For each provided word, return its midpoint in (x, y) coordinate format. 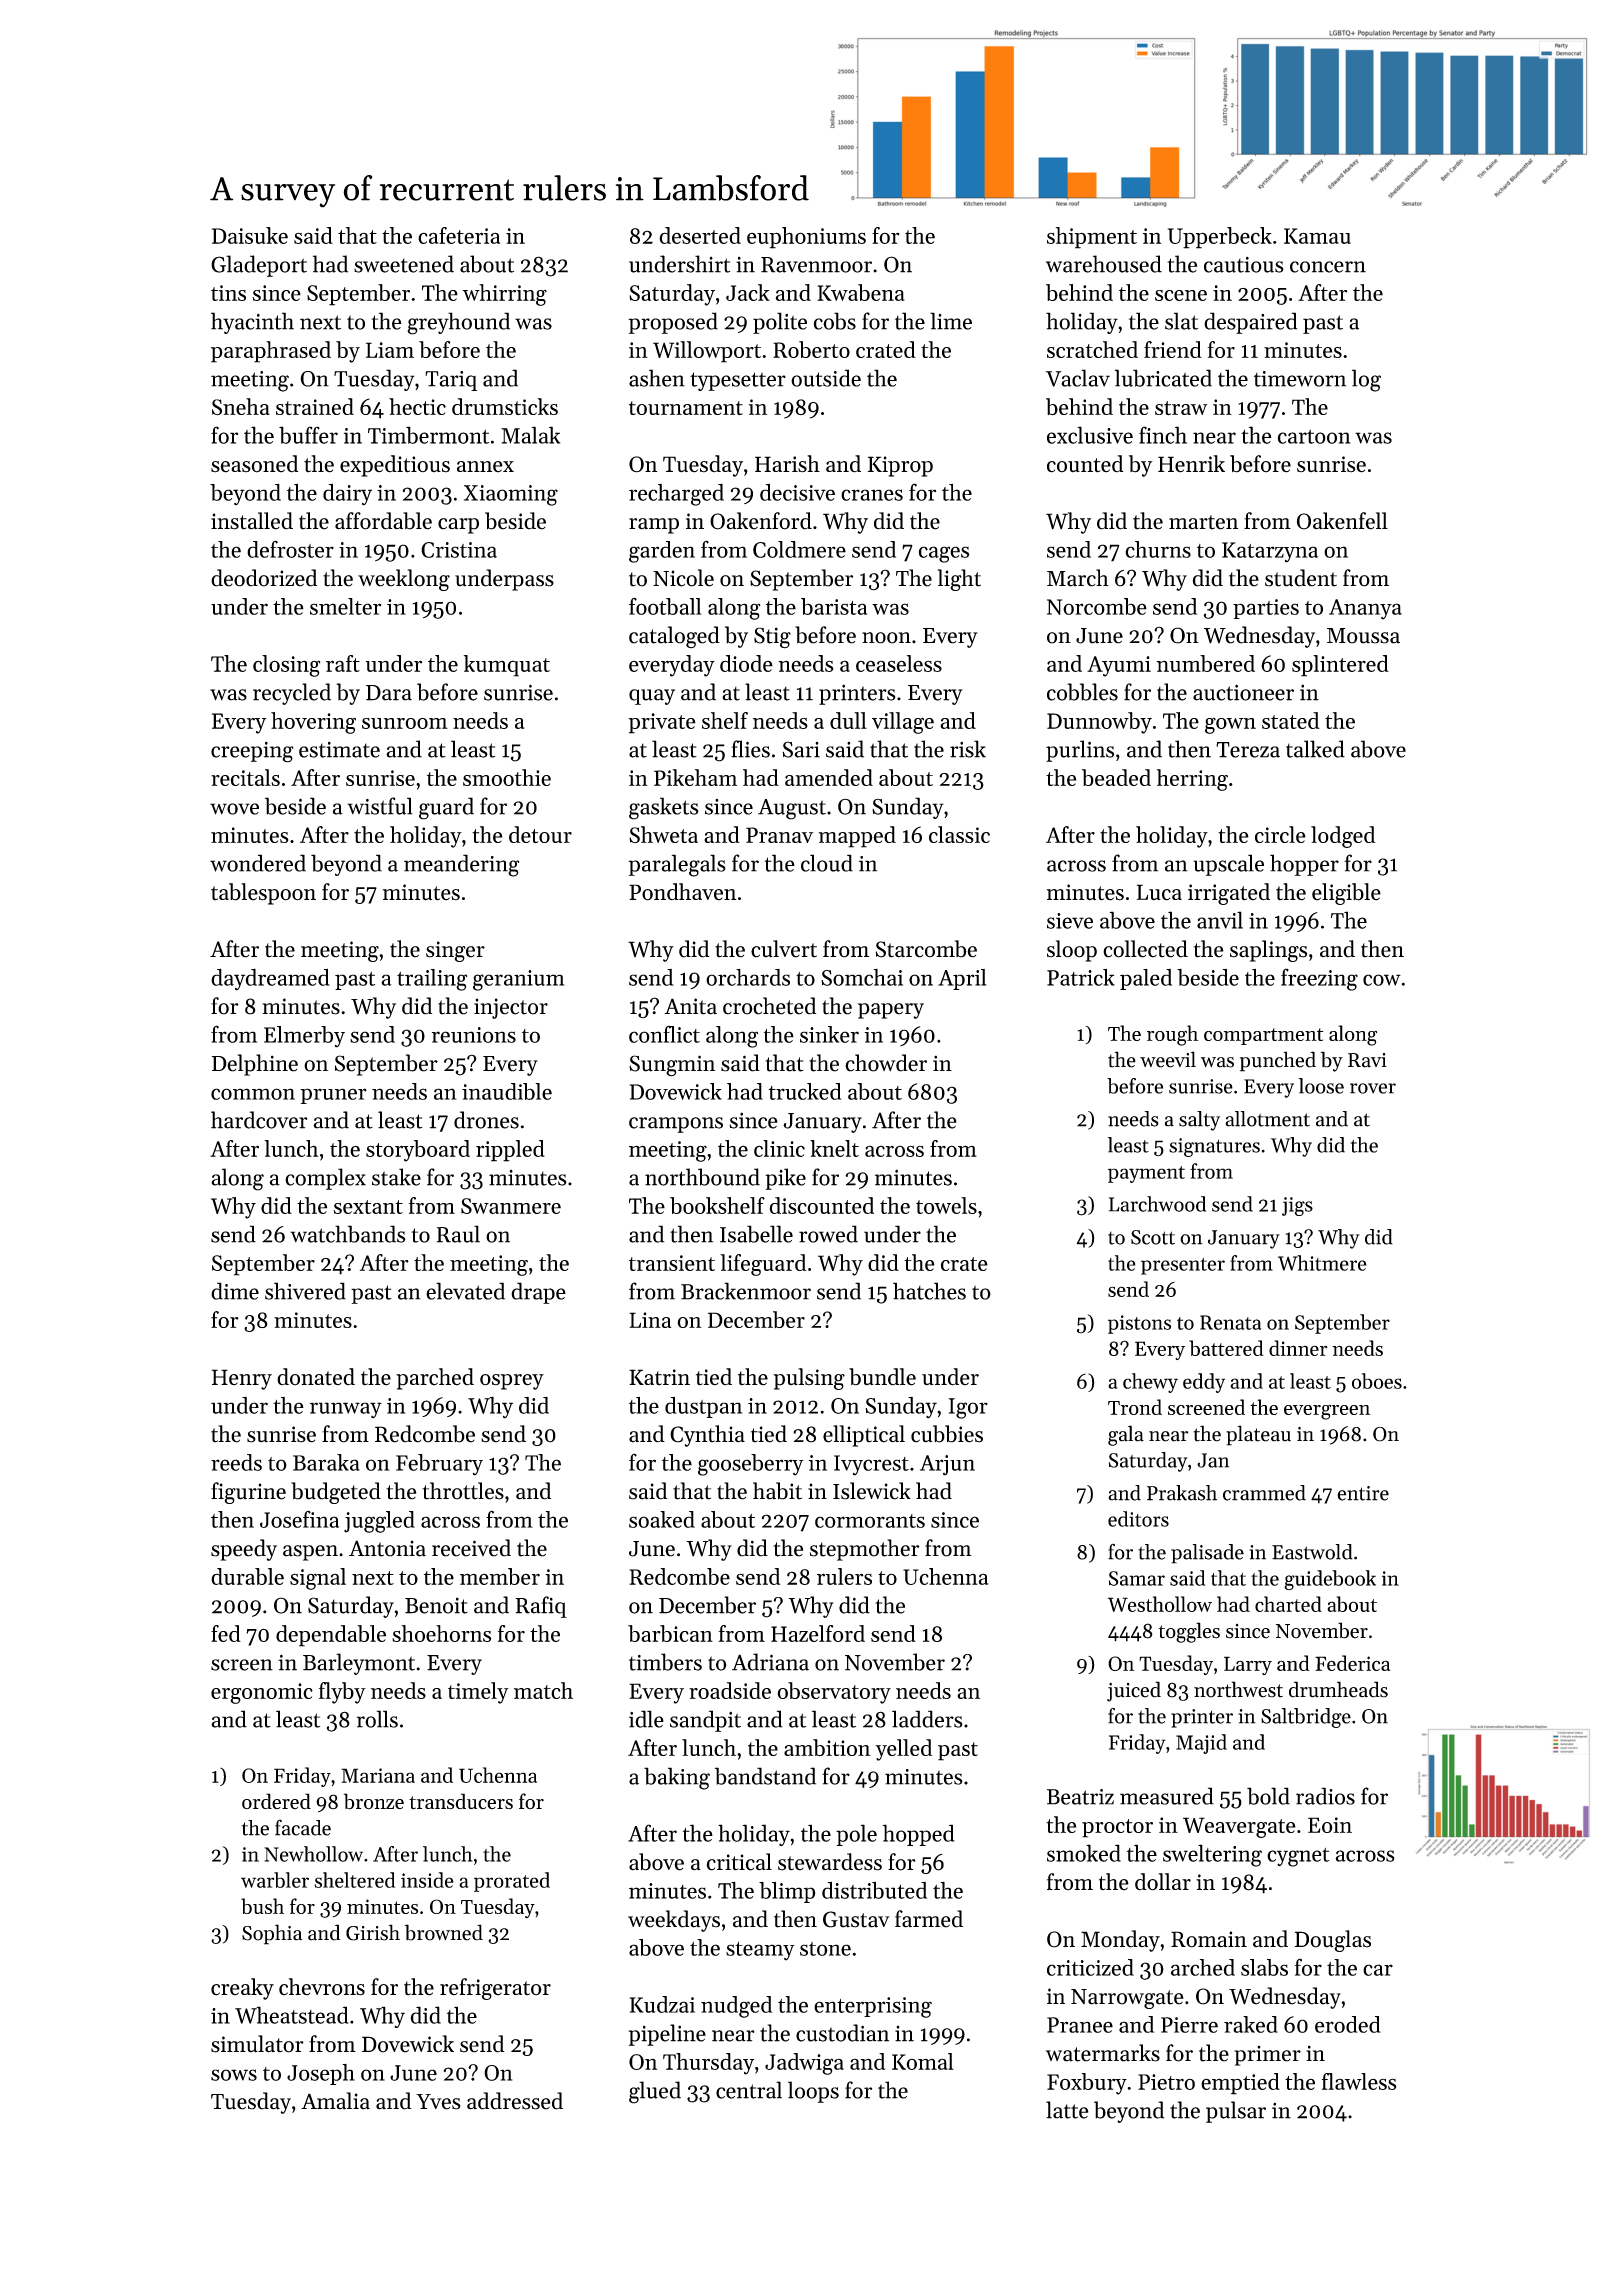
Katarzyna (1270, 552)
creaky (242, 1989)
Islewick (872, 1491)
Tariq (451, 381)
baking (677, 1778)
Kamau (1317, 236)
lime (951, 321)
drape (538, 1293)
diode (746, 663)
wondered (258, 863)
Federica (1352, 1663)
